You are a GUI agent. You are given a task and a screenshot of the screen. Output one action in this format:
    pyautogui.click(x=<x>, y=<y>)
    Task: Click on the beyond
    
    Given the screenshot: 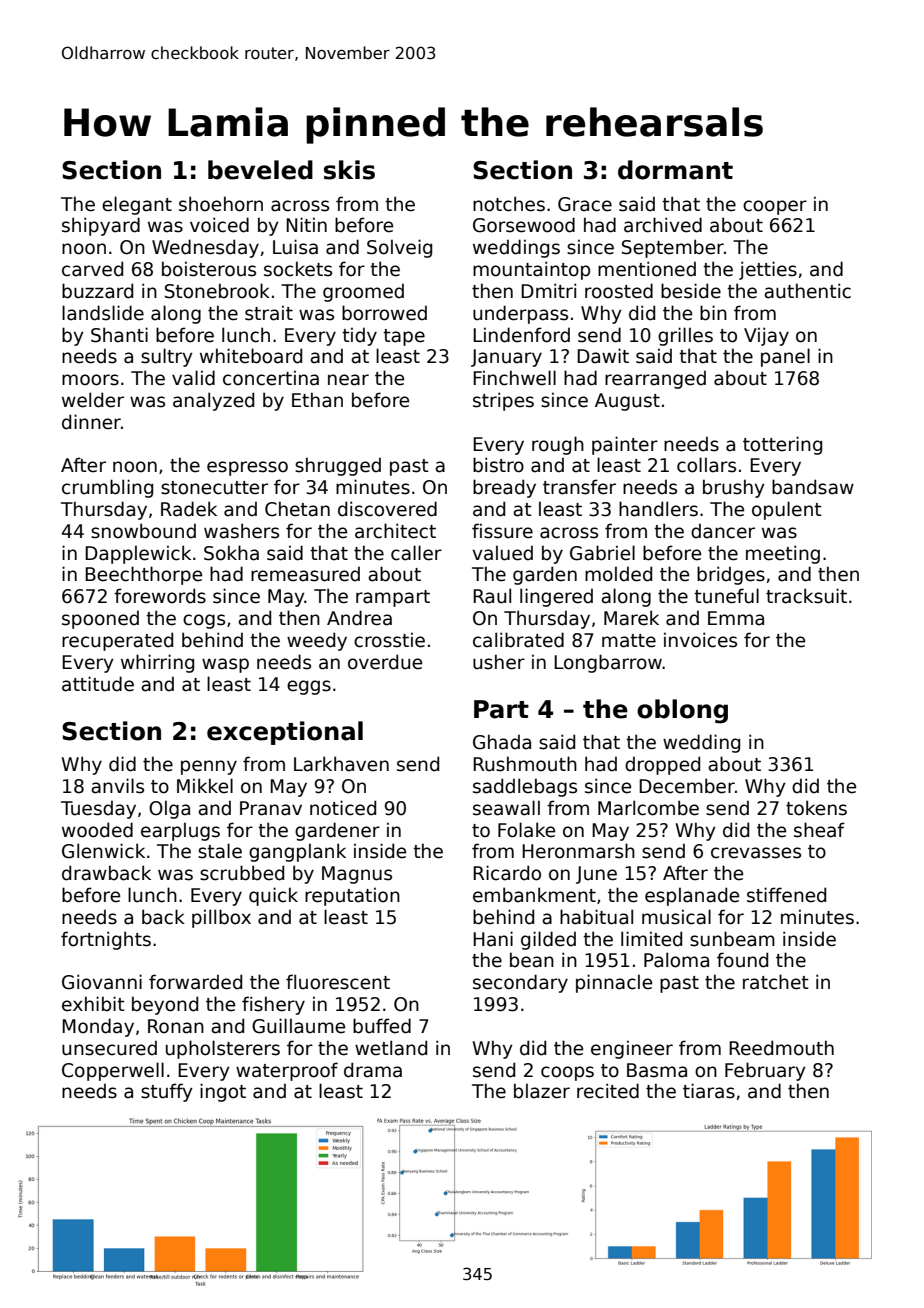 What is the action you would take?
    pyautogui.click(x=165, y=1005)
